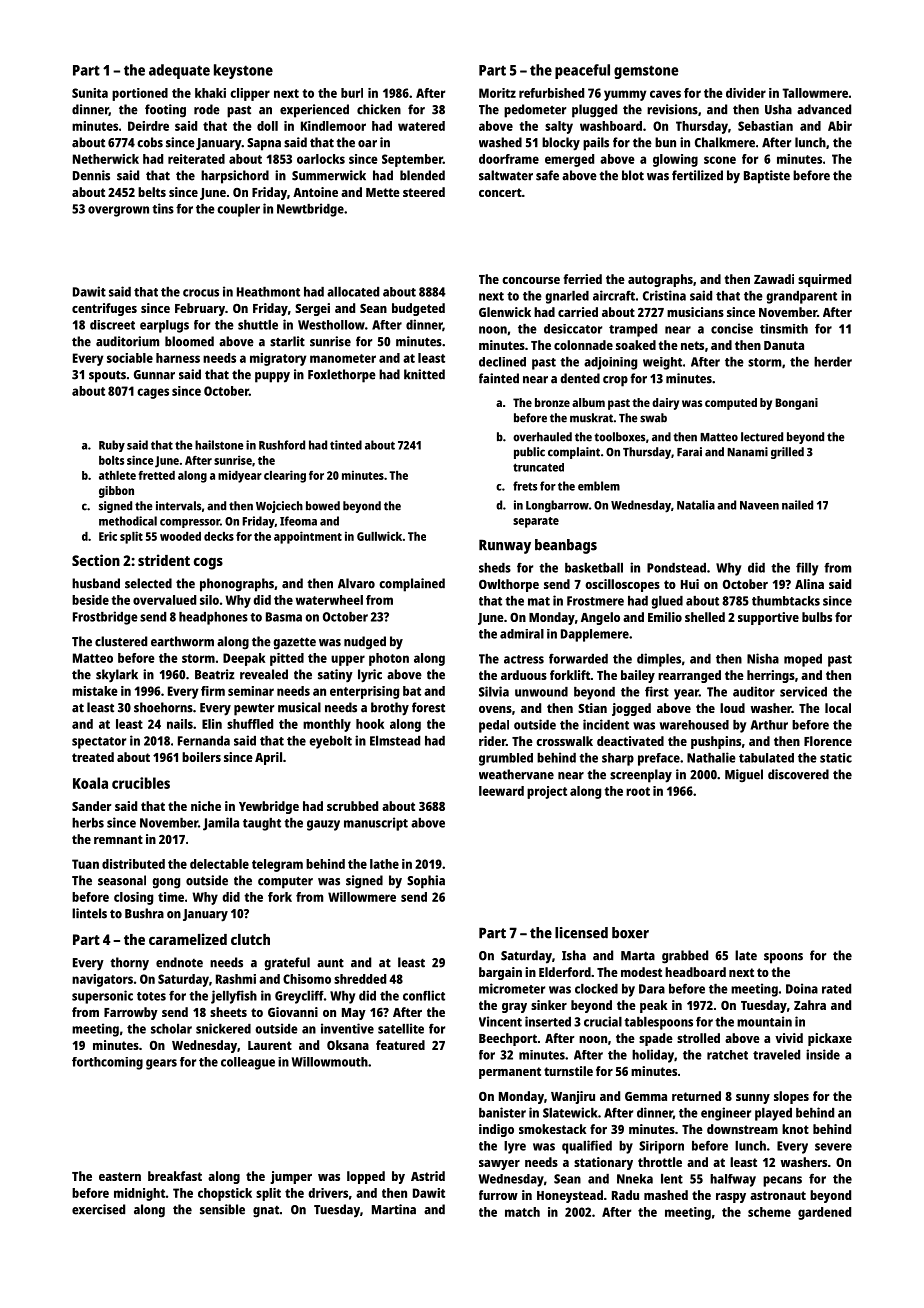  I want to click on herrings, so click(771, 676).
